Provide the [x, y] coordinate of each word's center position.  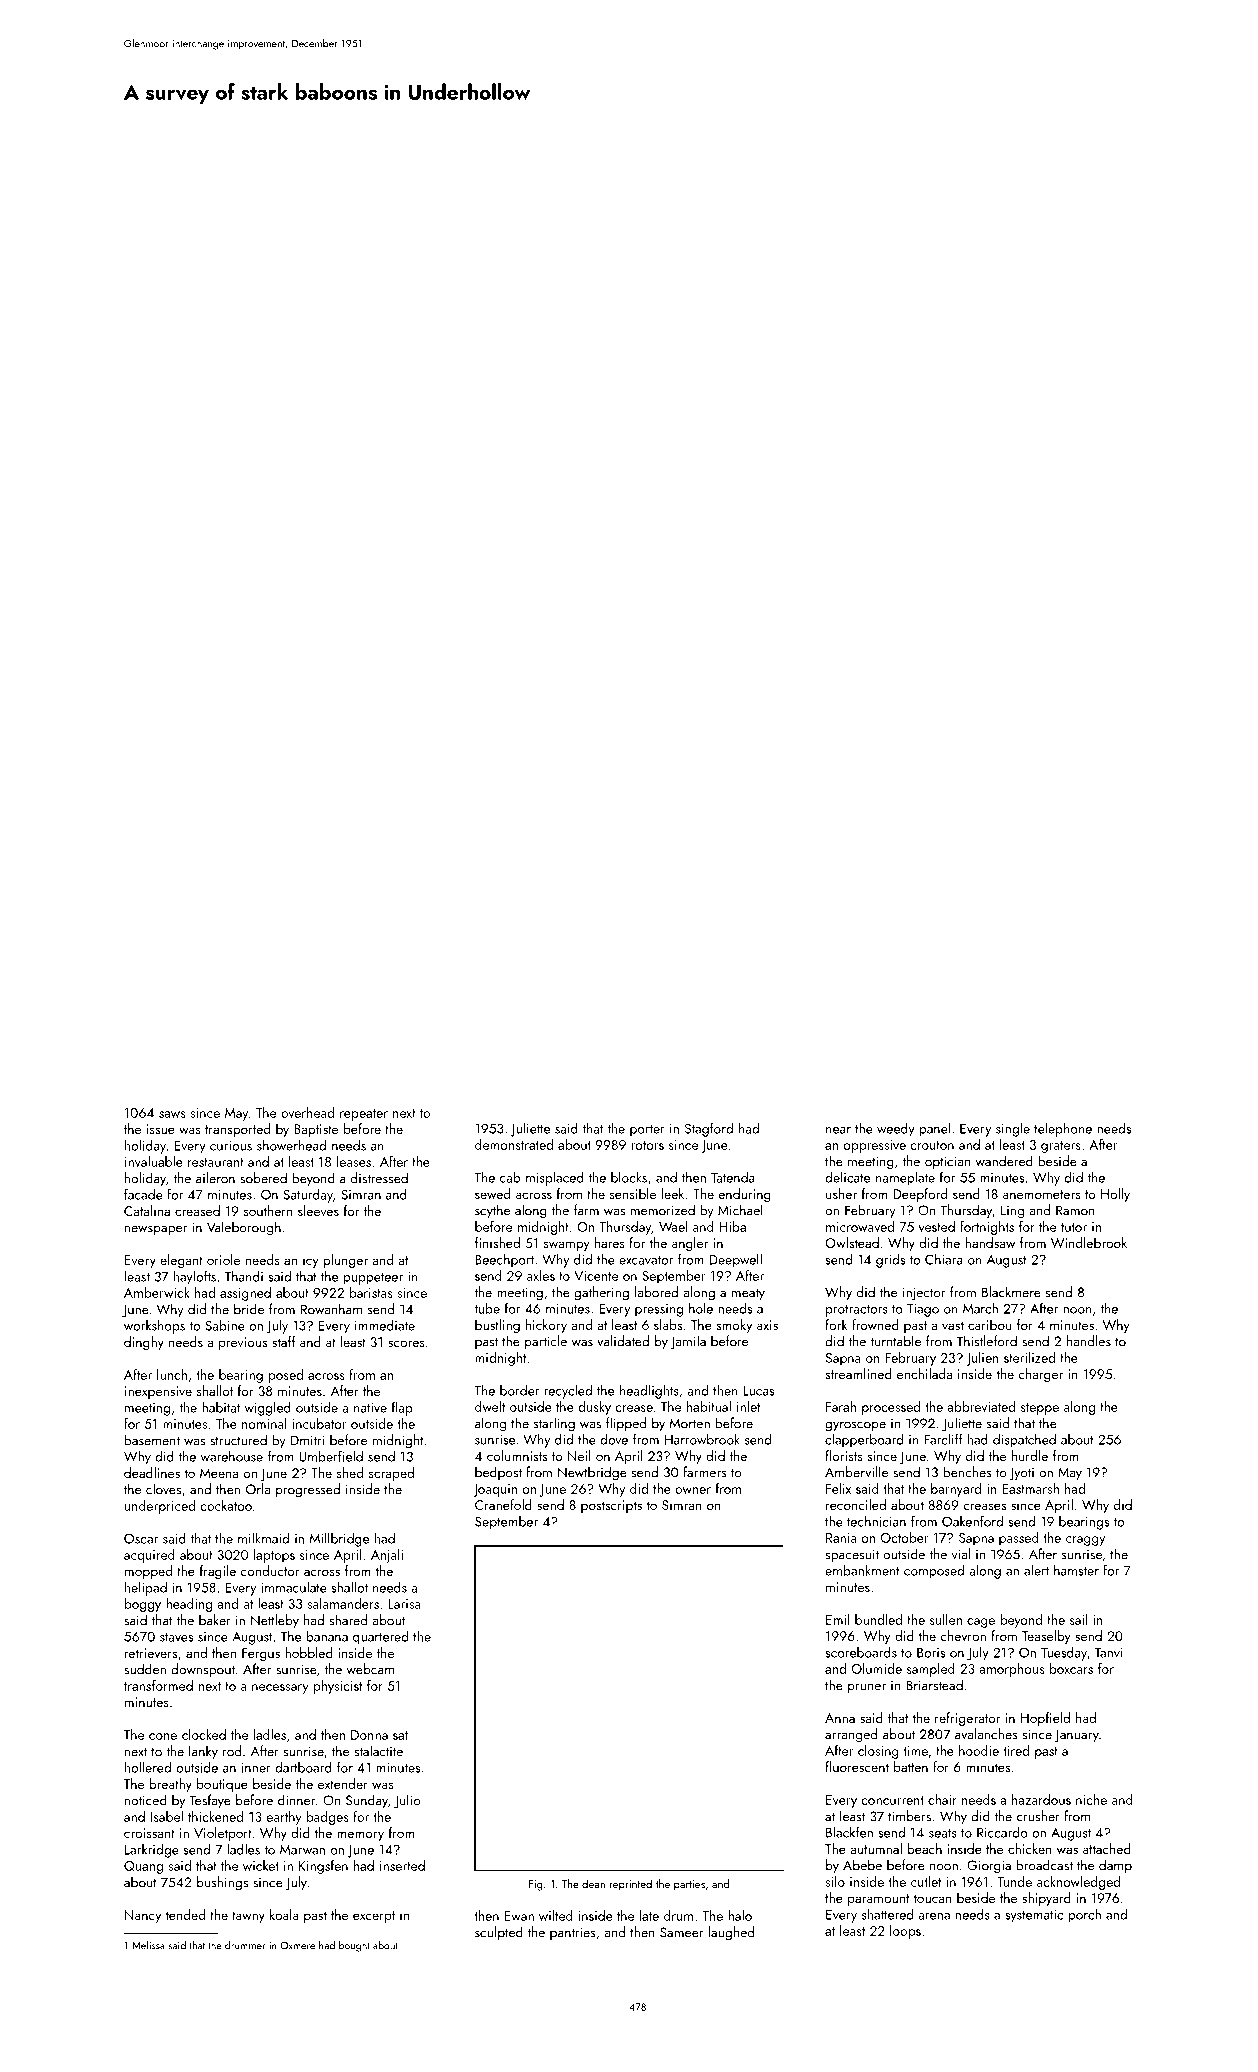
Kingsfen [323, 1867]
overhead [307, 1112]
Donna [369, 1735]
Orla [258, 1489]
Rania [841, 1538]
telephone [1063, 1129]
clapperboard [864, 1441]
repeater [364, 1115]
